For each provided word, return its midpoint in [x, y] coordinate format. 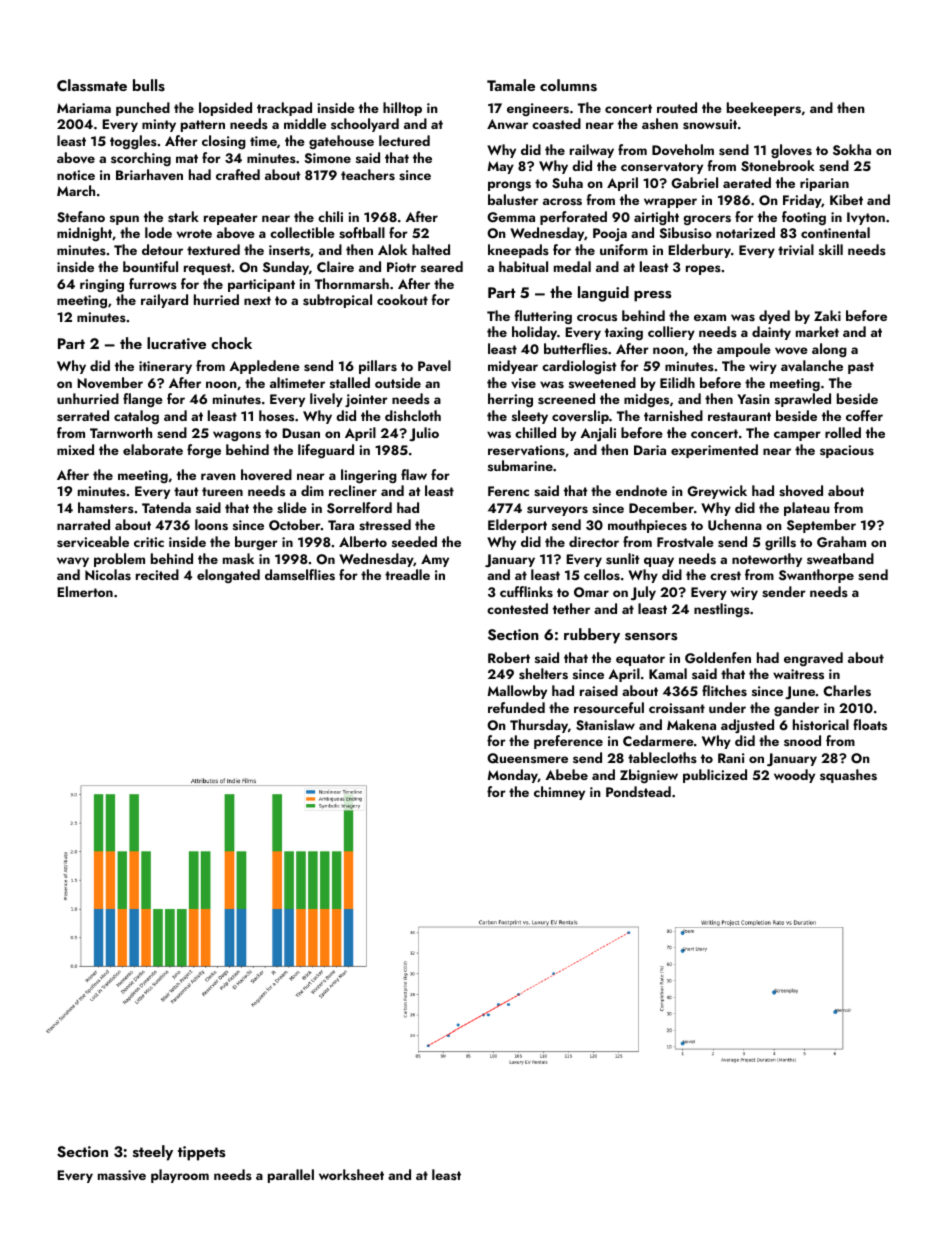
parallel [291, 1176]
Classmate [92, 85]
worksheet [351, 1174]
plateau [807, 509]
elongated [228, 576]
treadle [407, 574]
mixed [75, 449]
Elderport [517, 526]
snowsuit [710, 124]
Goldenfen [718, 658]
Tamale [511, 85]
